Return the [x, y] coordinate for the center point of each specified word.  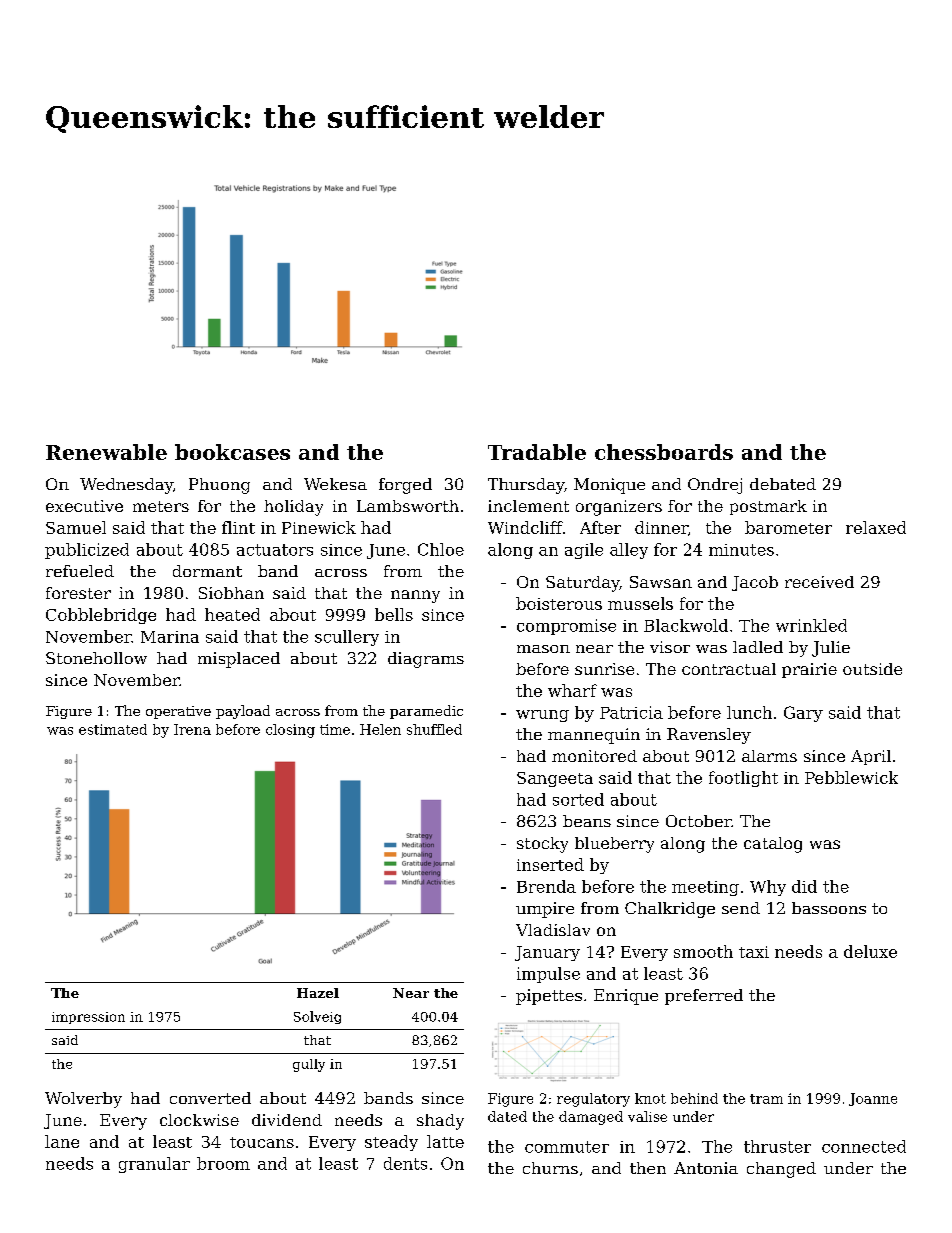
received [819, 582]
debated [783, 484]
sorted [578, 799]
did [804, 886]
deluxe [870, 951]
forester [78, 593]
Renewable [106, 452]
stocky [542, 845]
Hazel [318, 993]
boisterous [559, 603]
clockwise [199, 1120]
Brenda [546, 886]
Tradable [537, 452]
